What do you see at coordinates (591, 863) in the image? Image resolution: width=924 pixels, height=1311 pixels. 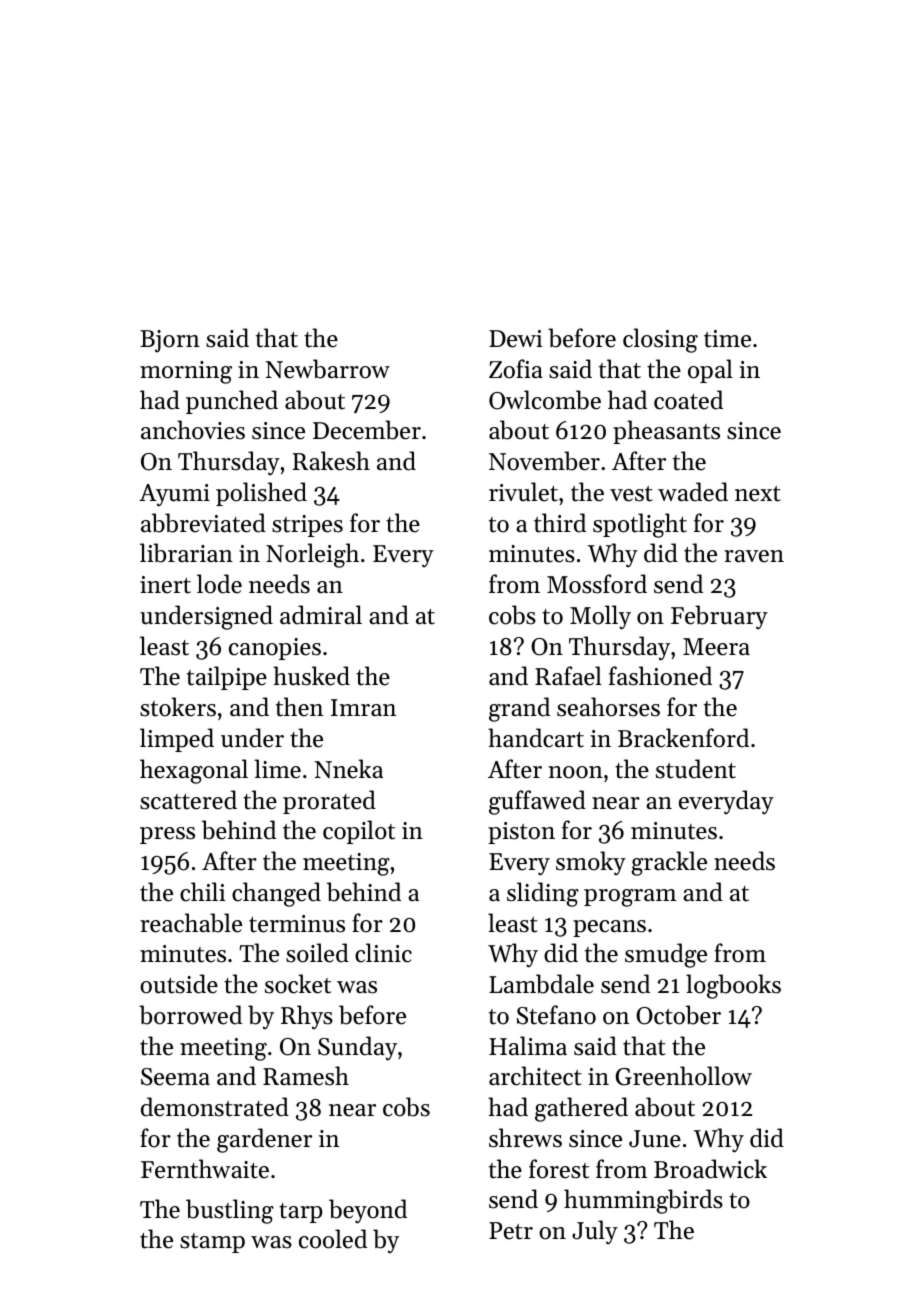 I see `smoky` at bounding box center [591, 863].
